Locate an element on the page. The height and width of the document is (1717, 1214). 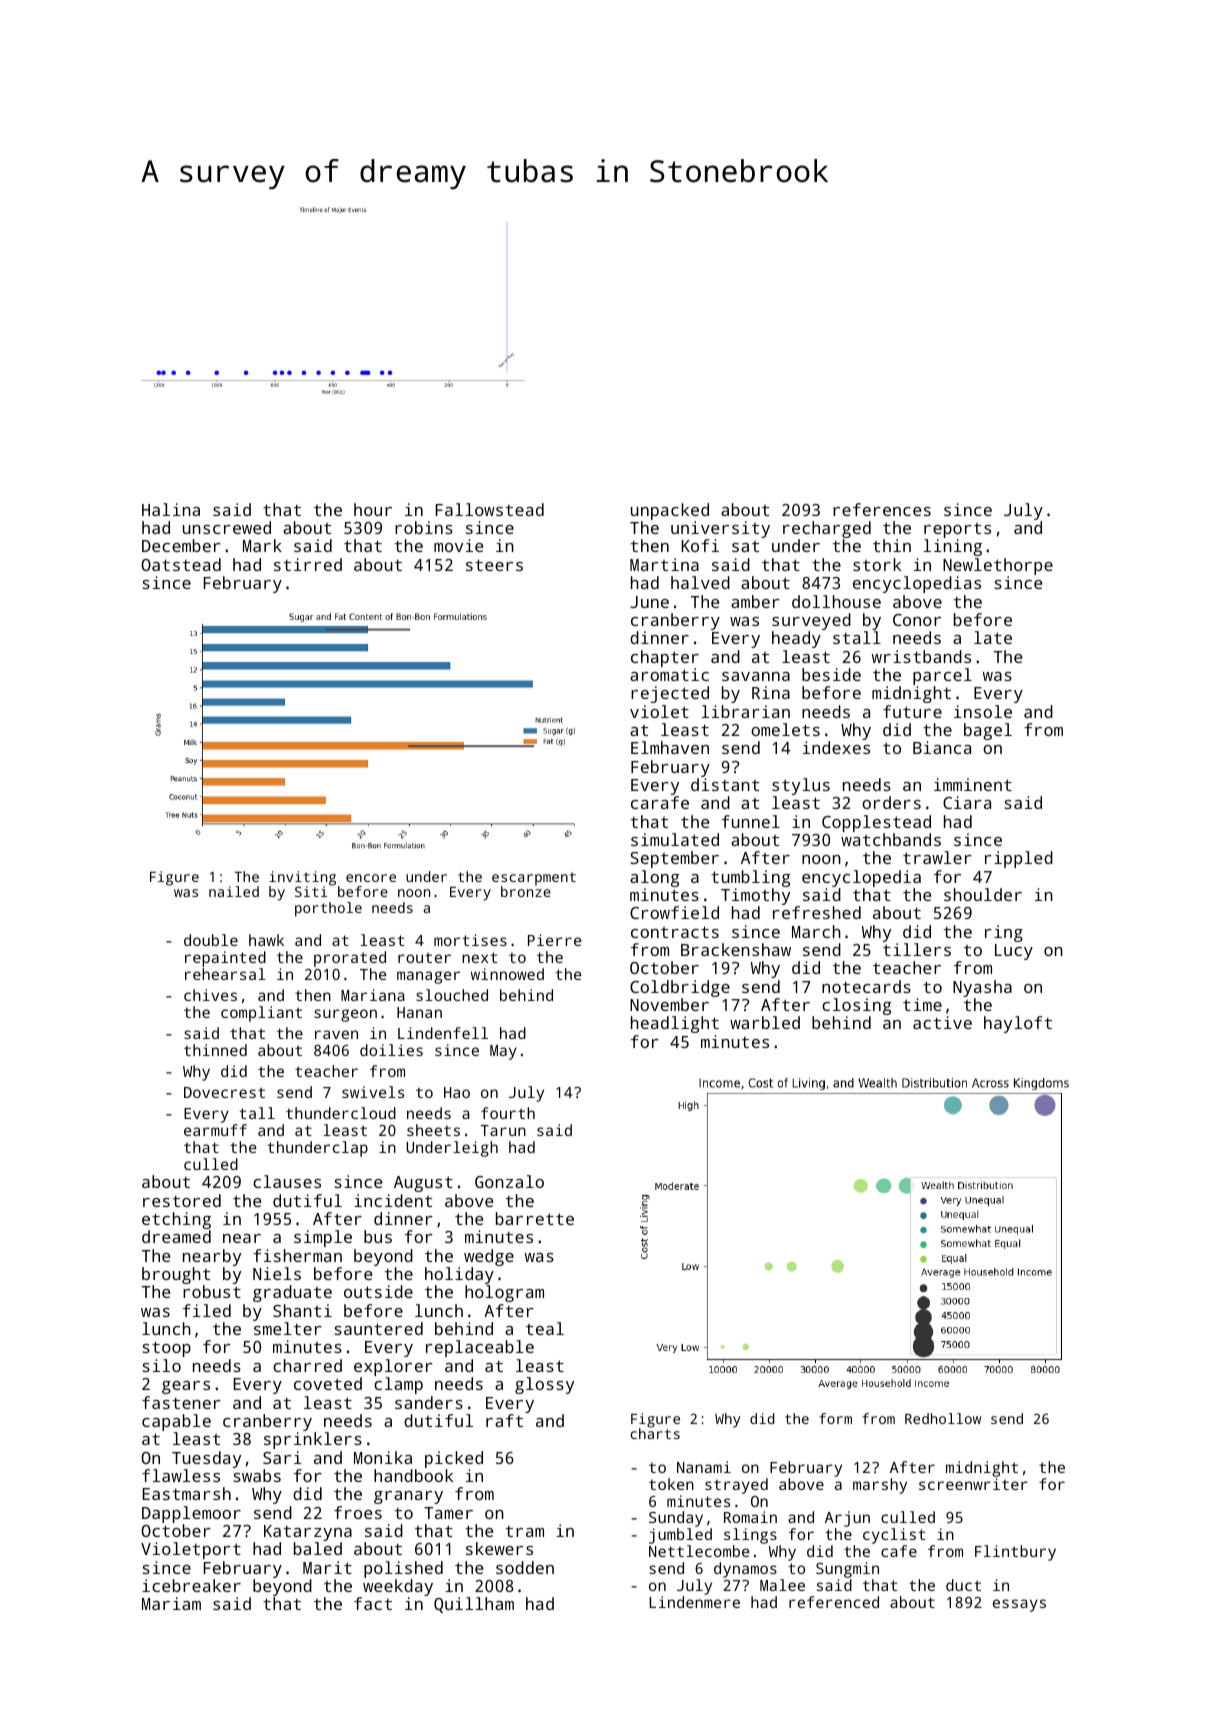
repainted is located at coordinates (225, 959).
